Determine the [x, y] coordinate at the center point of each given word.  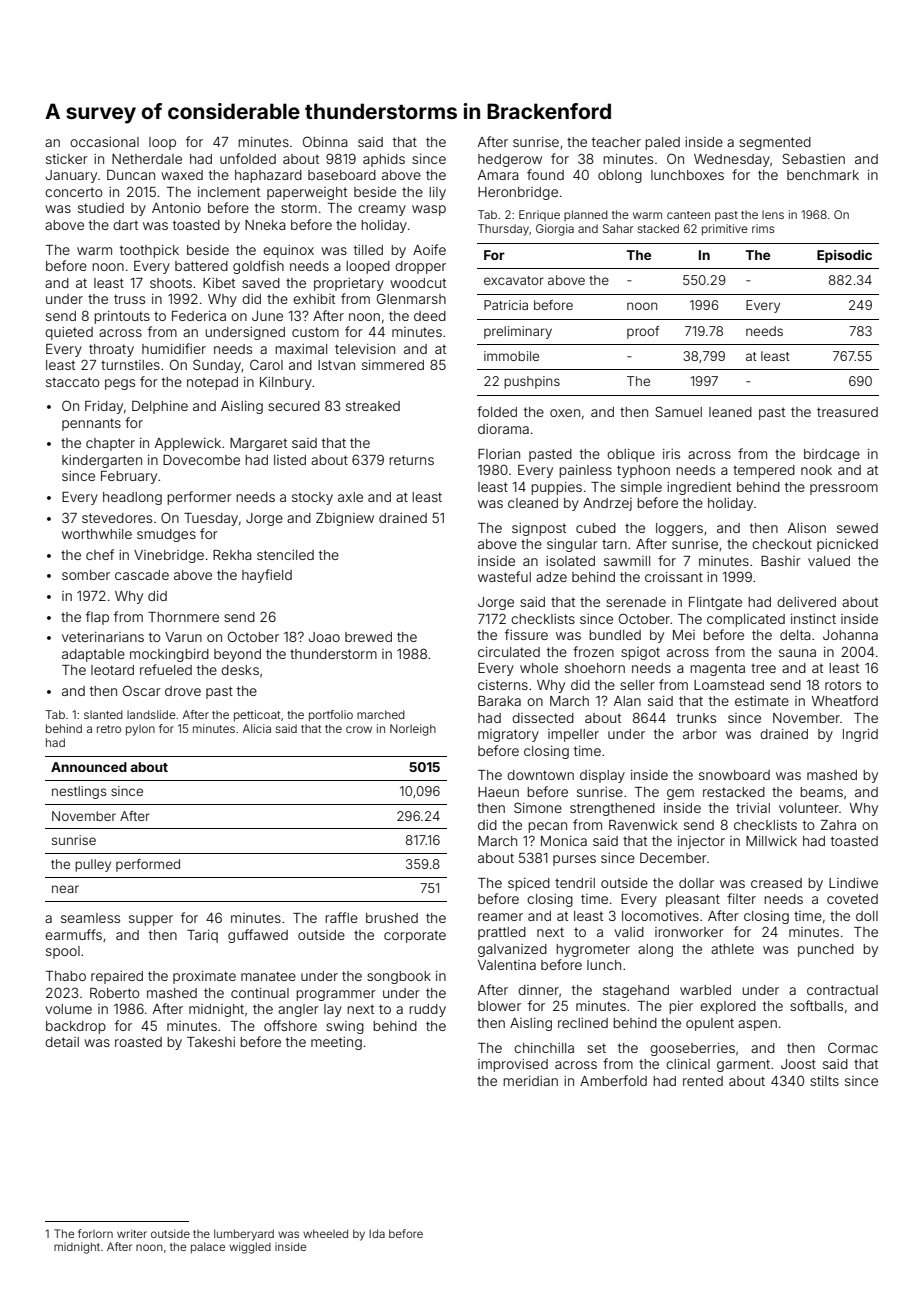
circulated [509, 652]
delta [795, 635]
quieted [69, 333]
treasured [847, 412]
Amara [498, 175]
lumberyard [244, 1235]
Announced [89, 767]
